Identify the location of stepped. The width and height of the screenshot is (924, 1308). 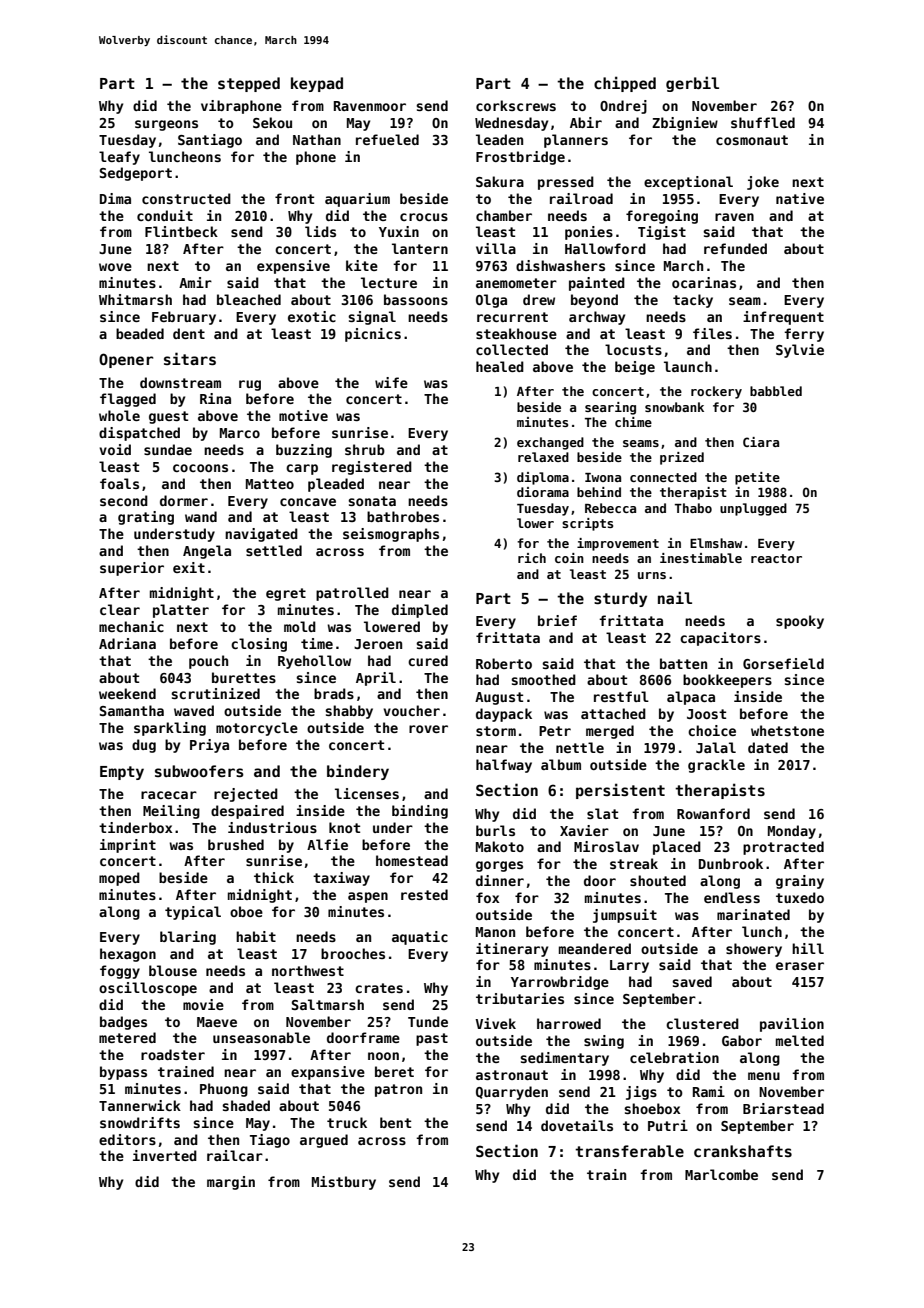
(249, 84).
